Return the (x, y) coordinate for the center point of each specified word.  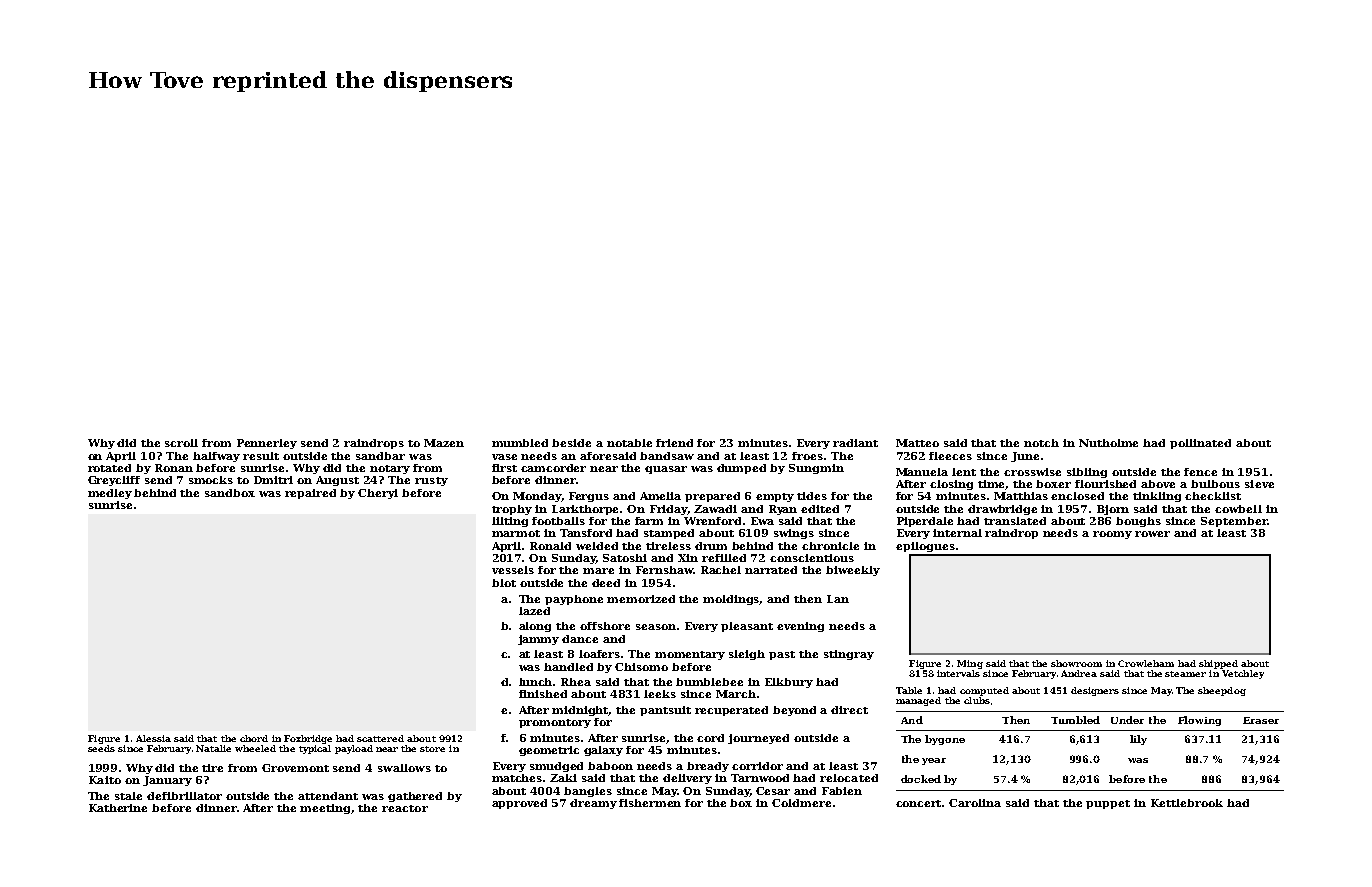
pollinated (1200, 444)
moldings (731, 600)
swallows (404, 768)
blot (504, 583)
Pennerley (267, 444)
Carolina (975, 803)
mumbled (520, 443)
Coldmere (801, 803)
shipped (1218, 664)
